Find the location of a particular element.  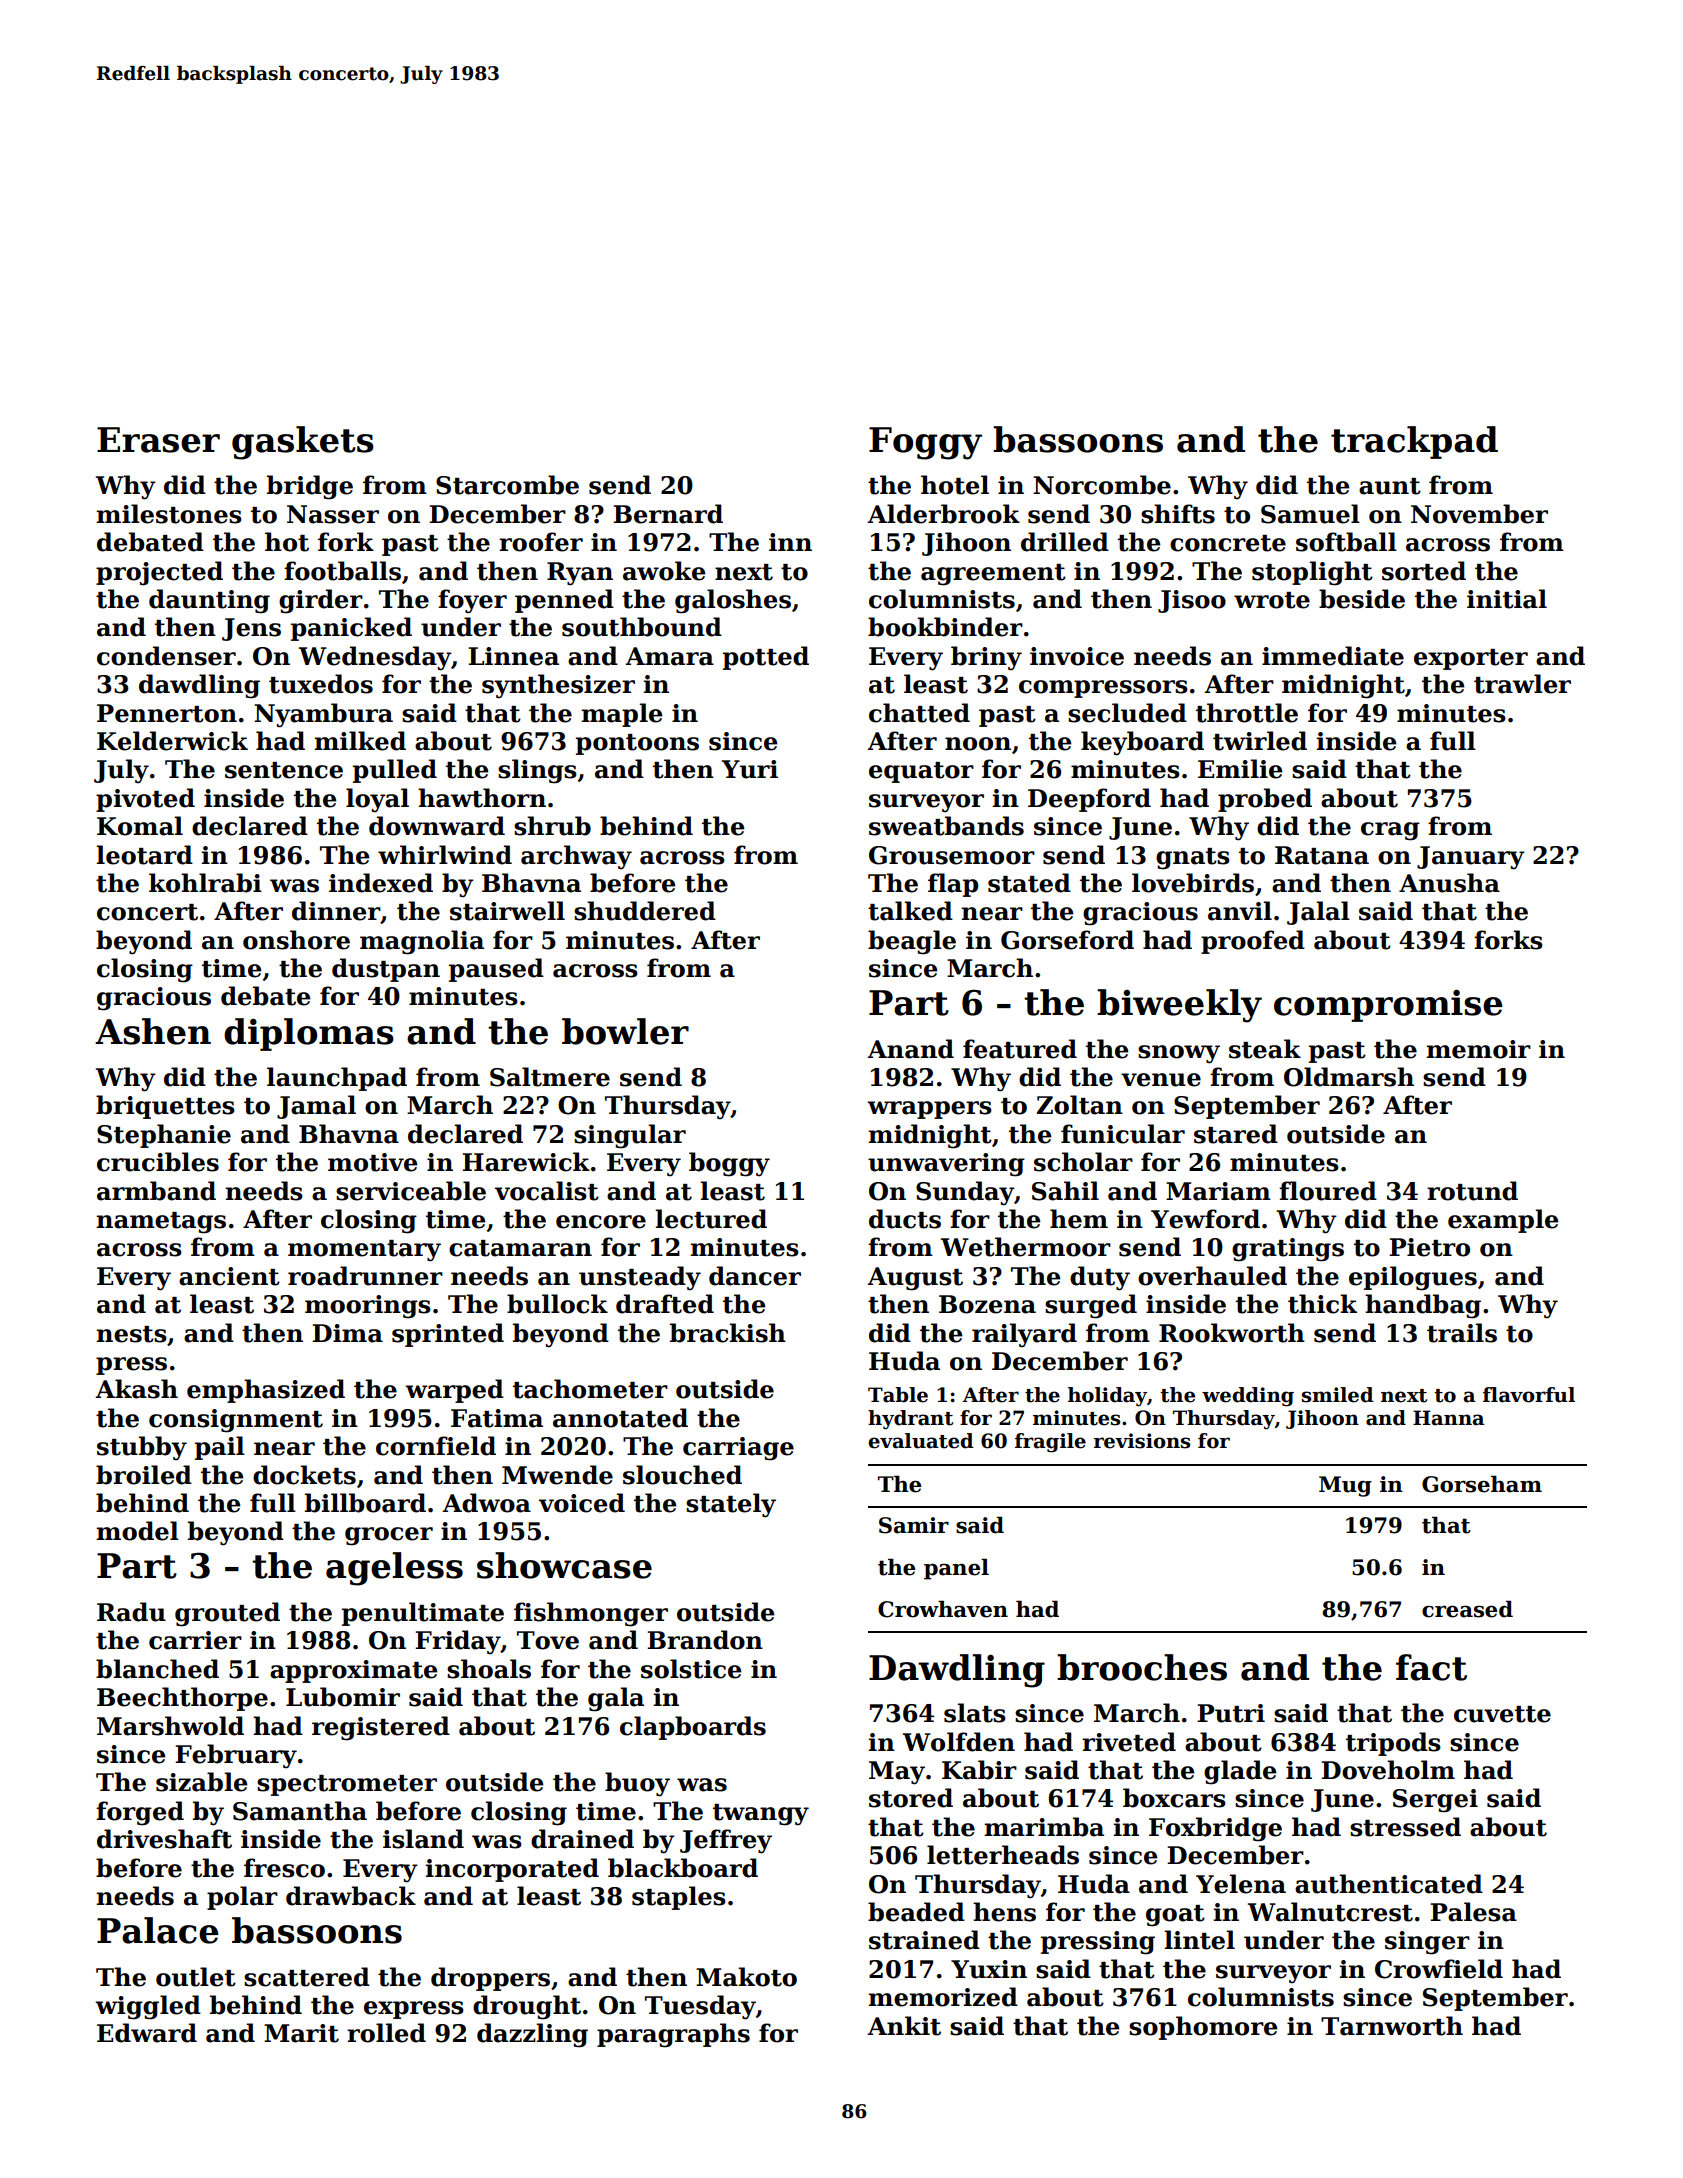

drawback is located at coordinates (351, 1896).
